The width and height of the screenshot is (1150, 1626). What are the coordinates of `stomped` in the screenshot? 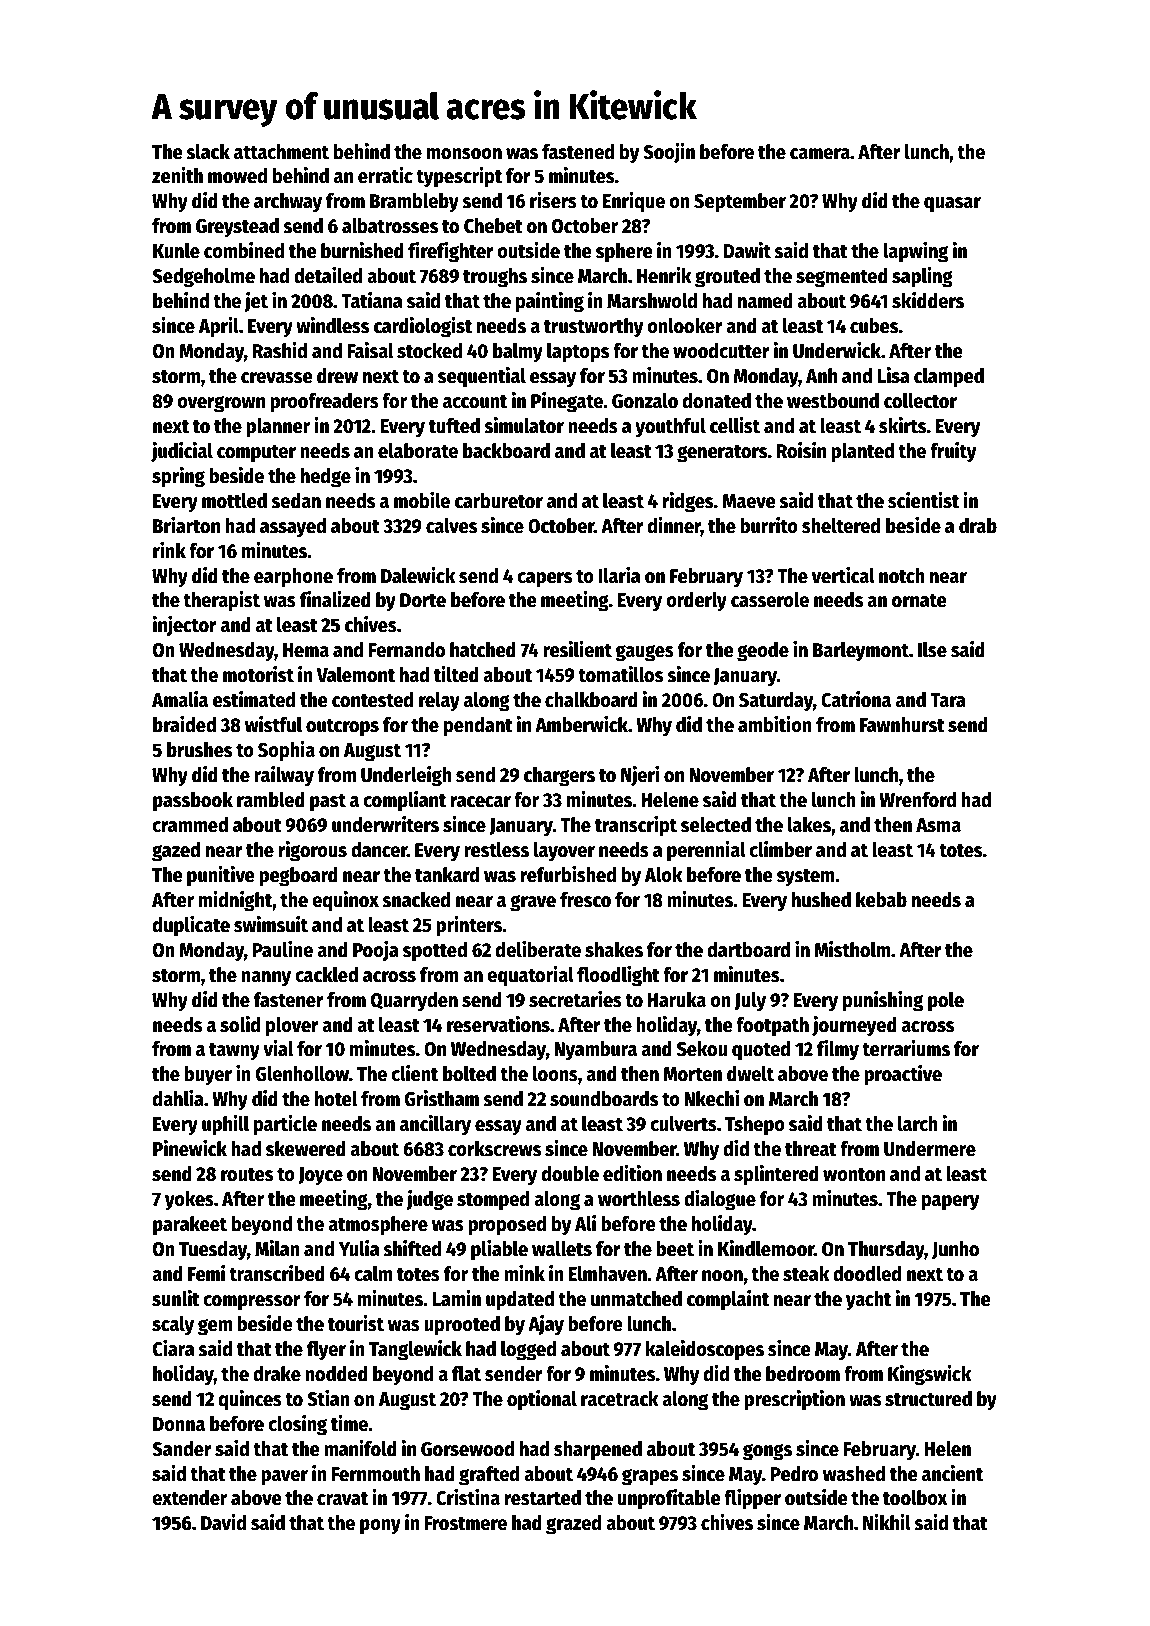 It's located at (493, 1201).
